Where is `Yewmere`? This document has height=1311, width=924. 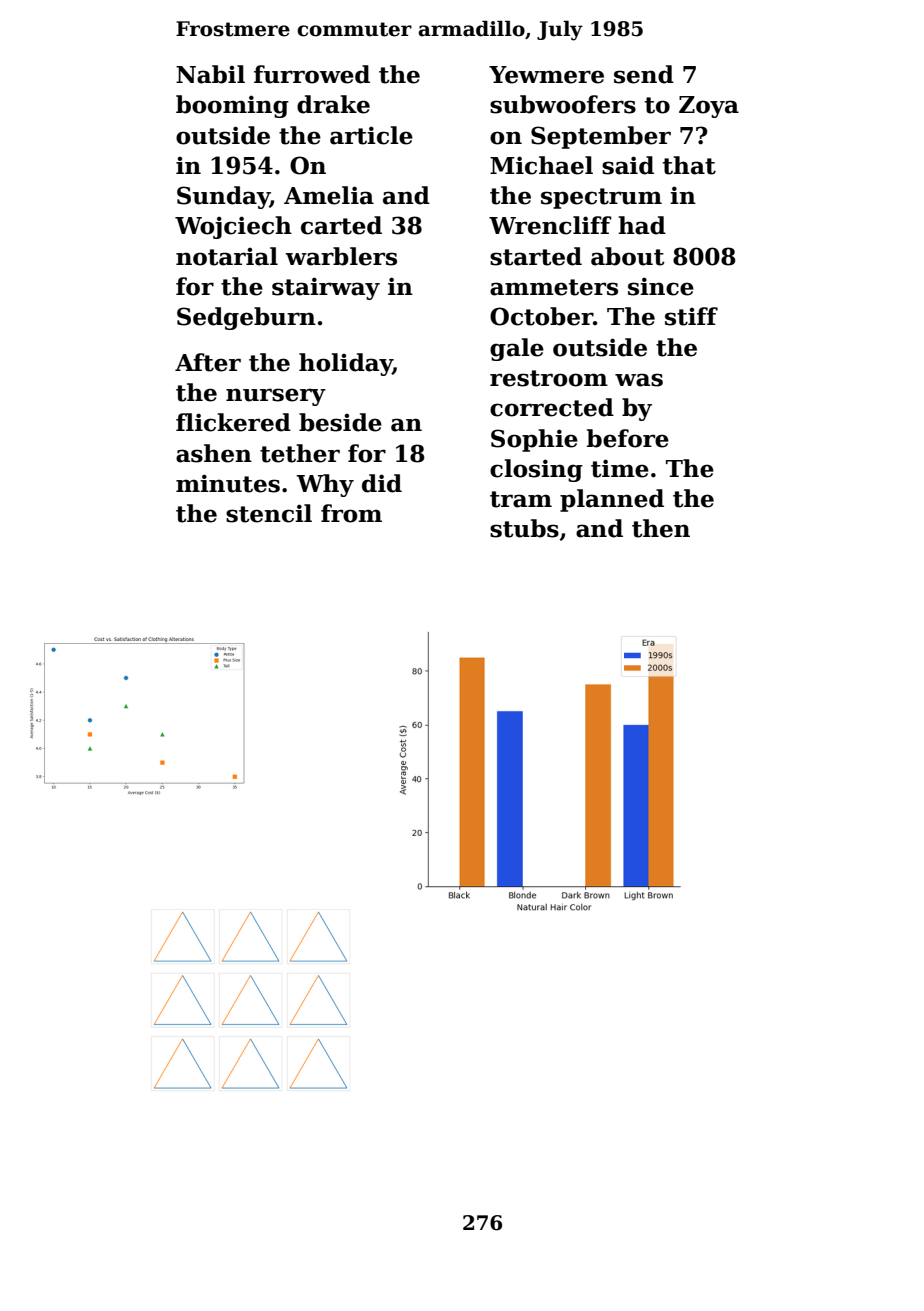 Yewmere is located at coordinates (546, 75).
